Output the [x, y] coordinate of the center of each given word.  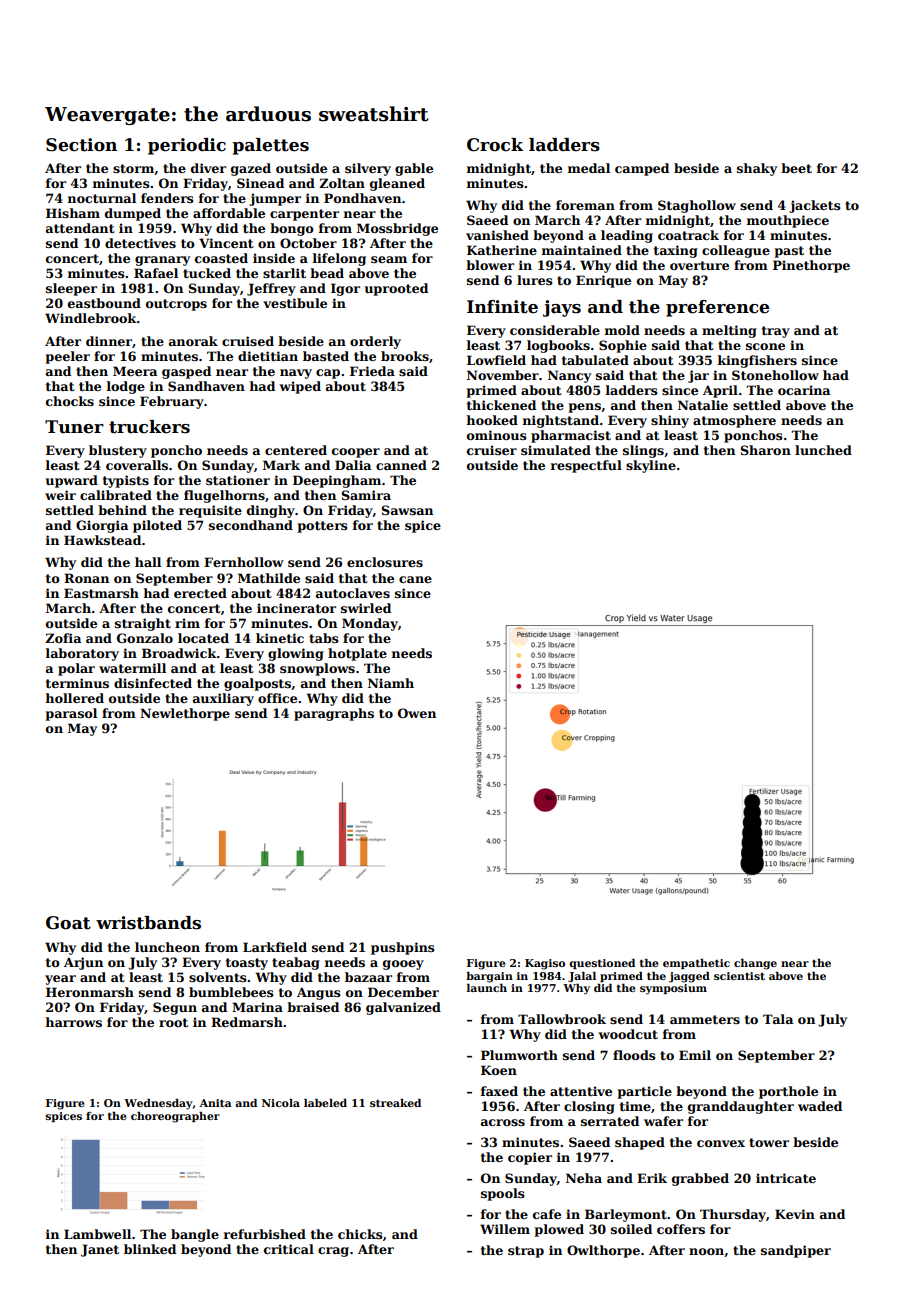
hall [148, 562]
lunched [823, 450]
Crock [495, 145]
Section [81, 145]
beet [796, 168]
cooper [356, 453]
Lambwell [97, 1234]
